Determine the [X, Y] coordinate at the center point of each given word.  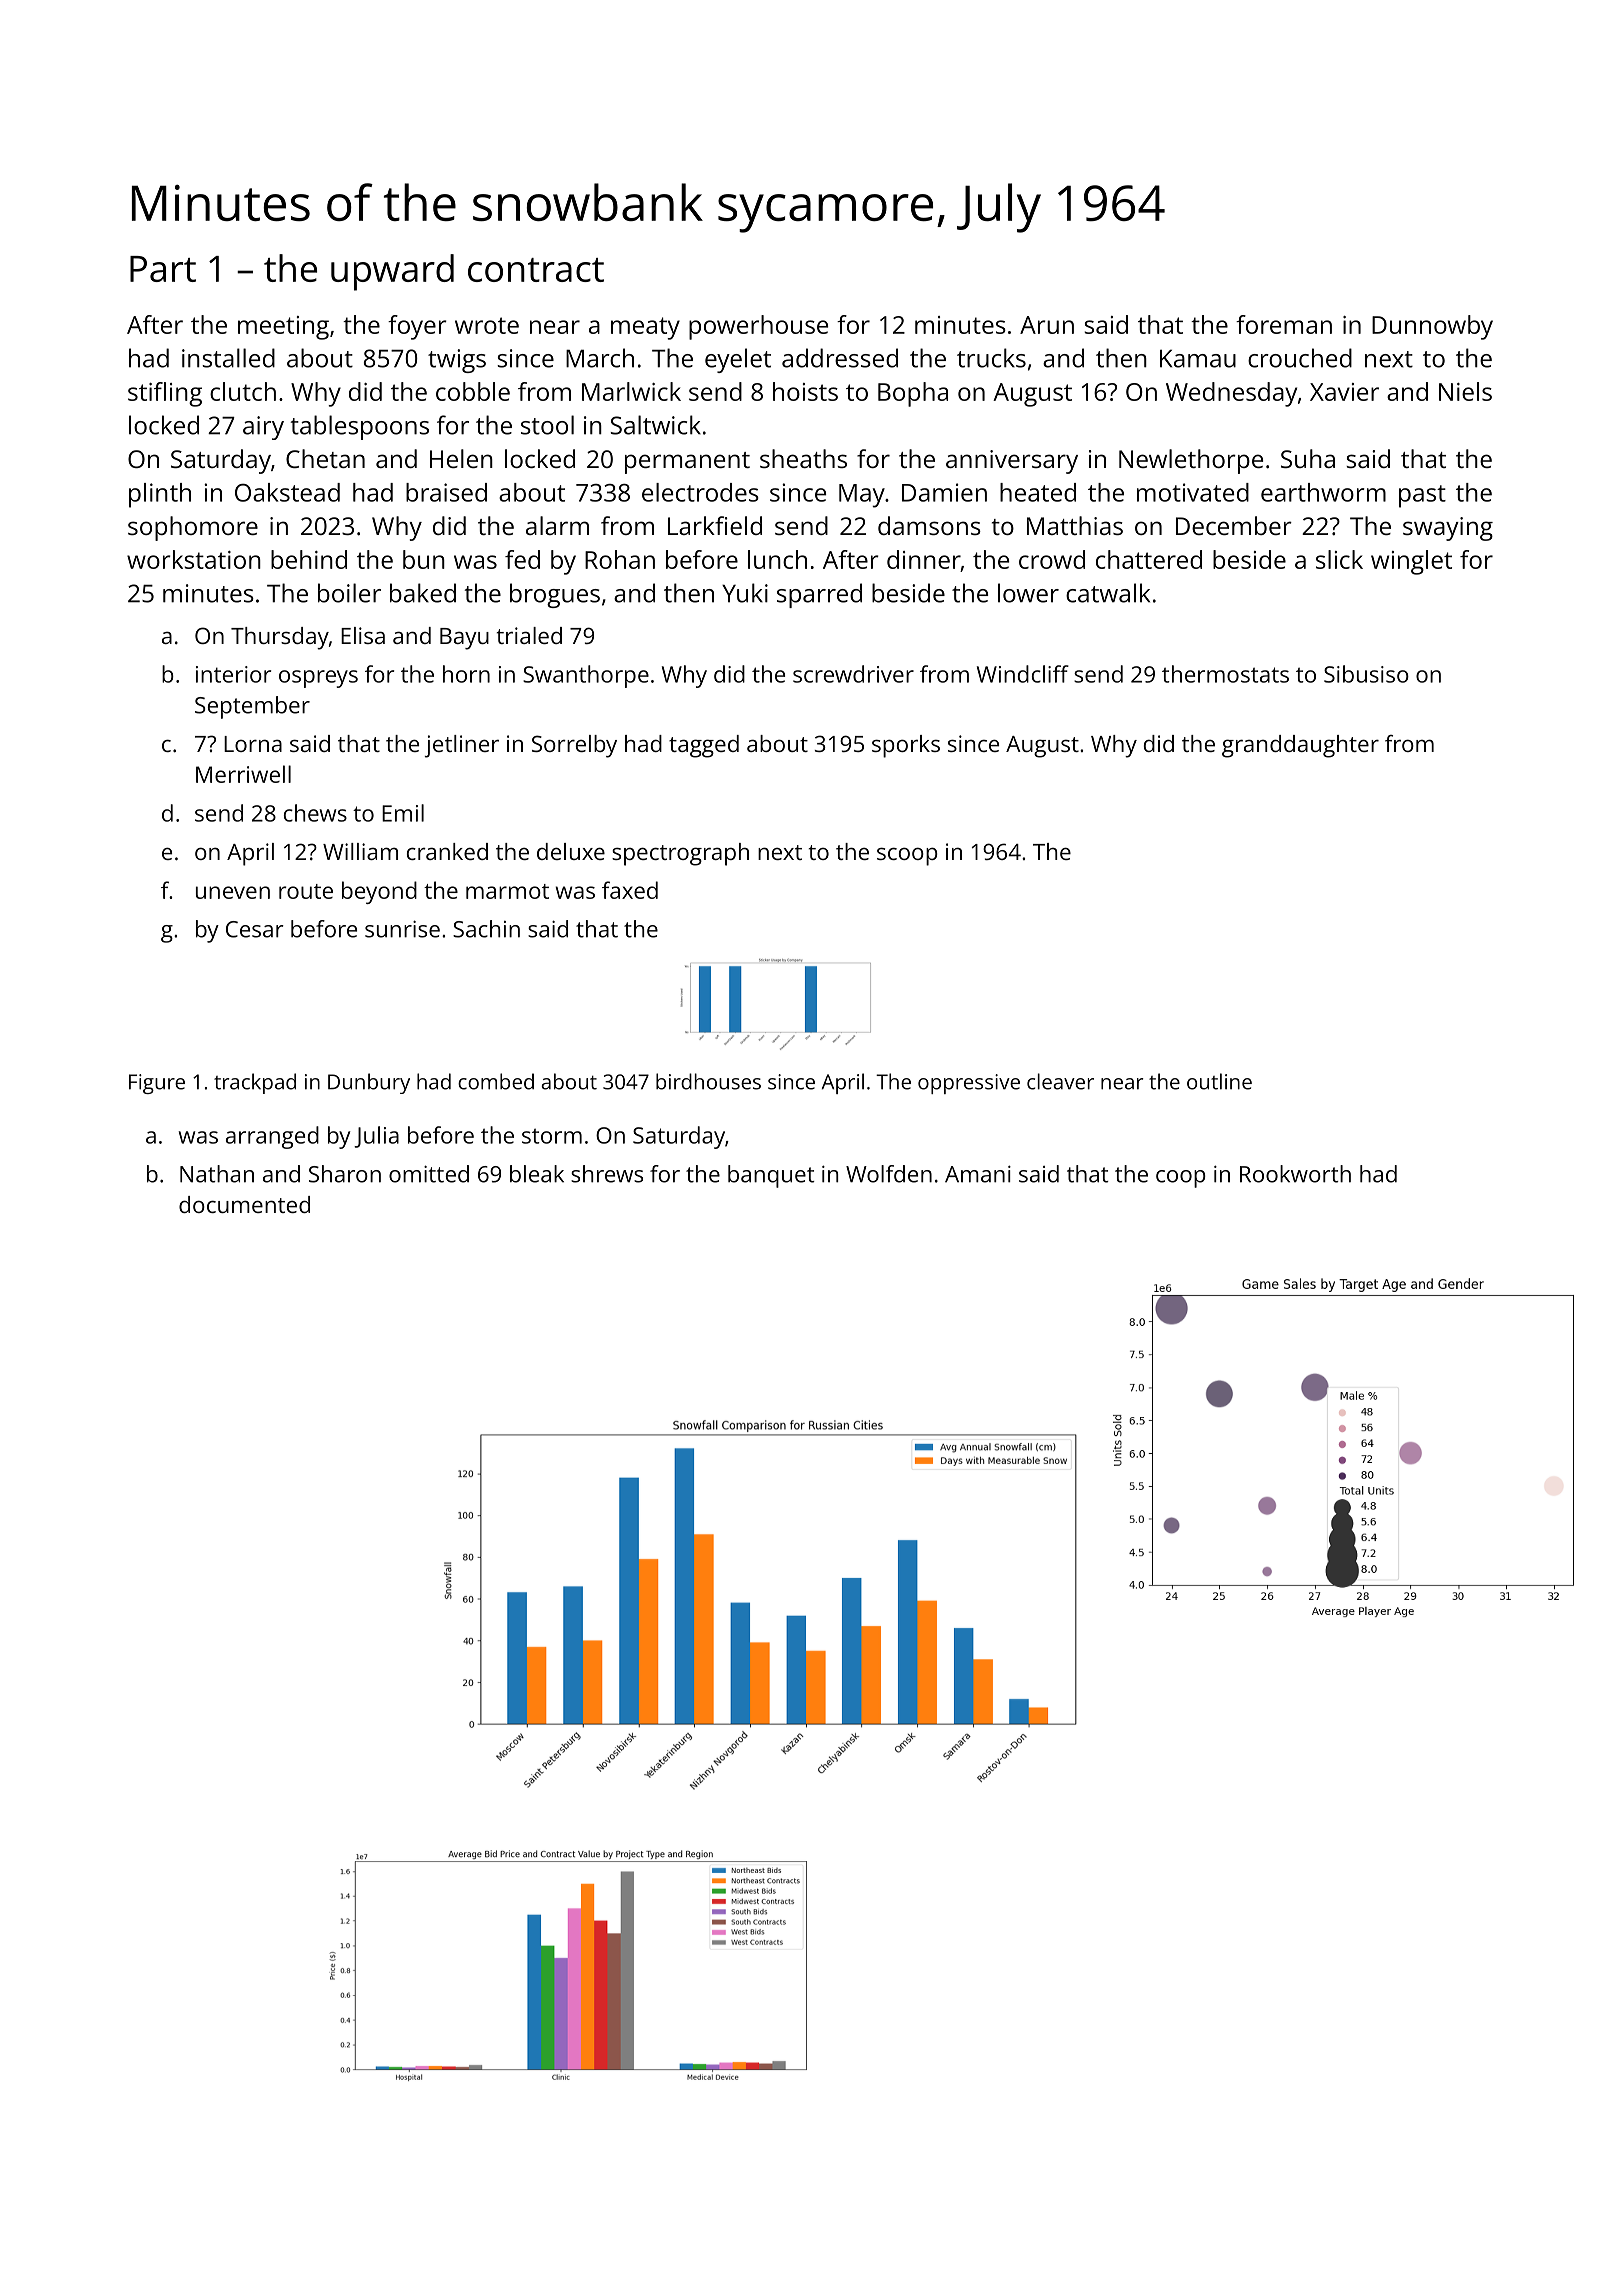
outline [1219, 1081]
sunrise [402, 929]
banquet [771, 1176]
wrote [487, 325]
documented [244, 1204]
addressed [840, 358]
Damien [944, 492]
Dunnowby [1432, 327]
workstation [194, 559]
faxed [630, 890]
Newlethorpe [1191, 461]
